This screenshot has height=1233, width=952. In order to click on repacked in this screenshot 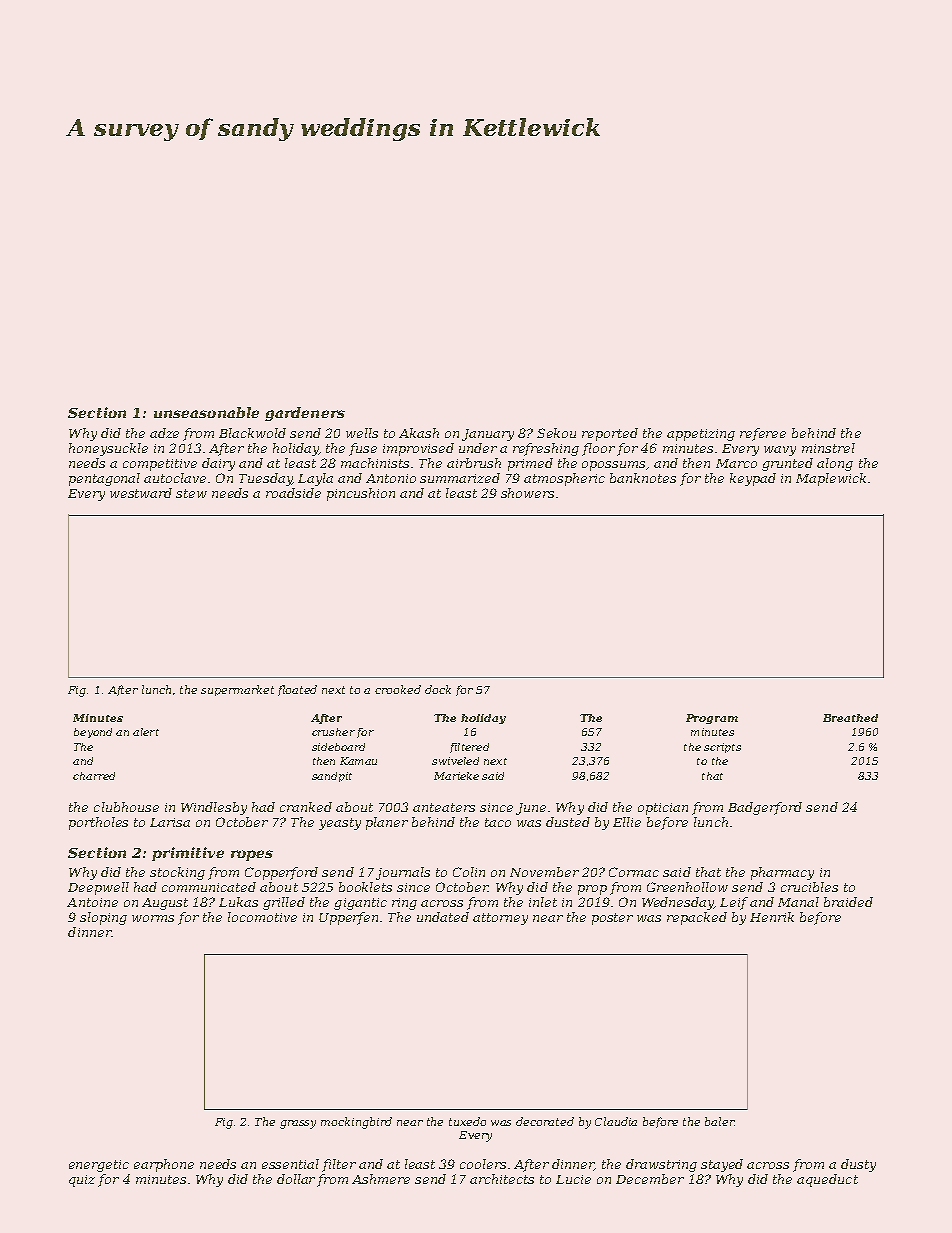, I will do `click(697, 918)`.
